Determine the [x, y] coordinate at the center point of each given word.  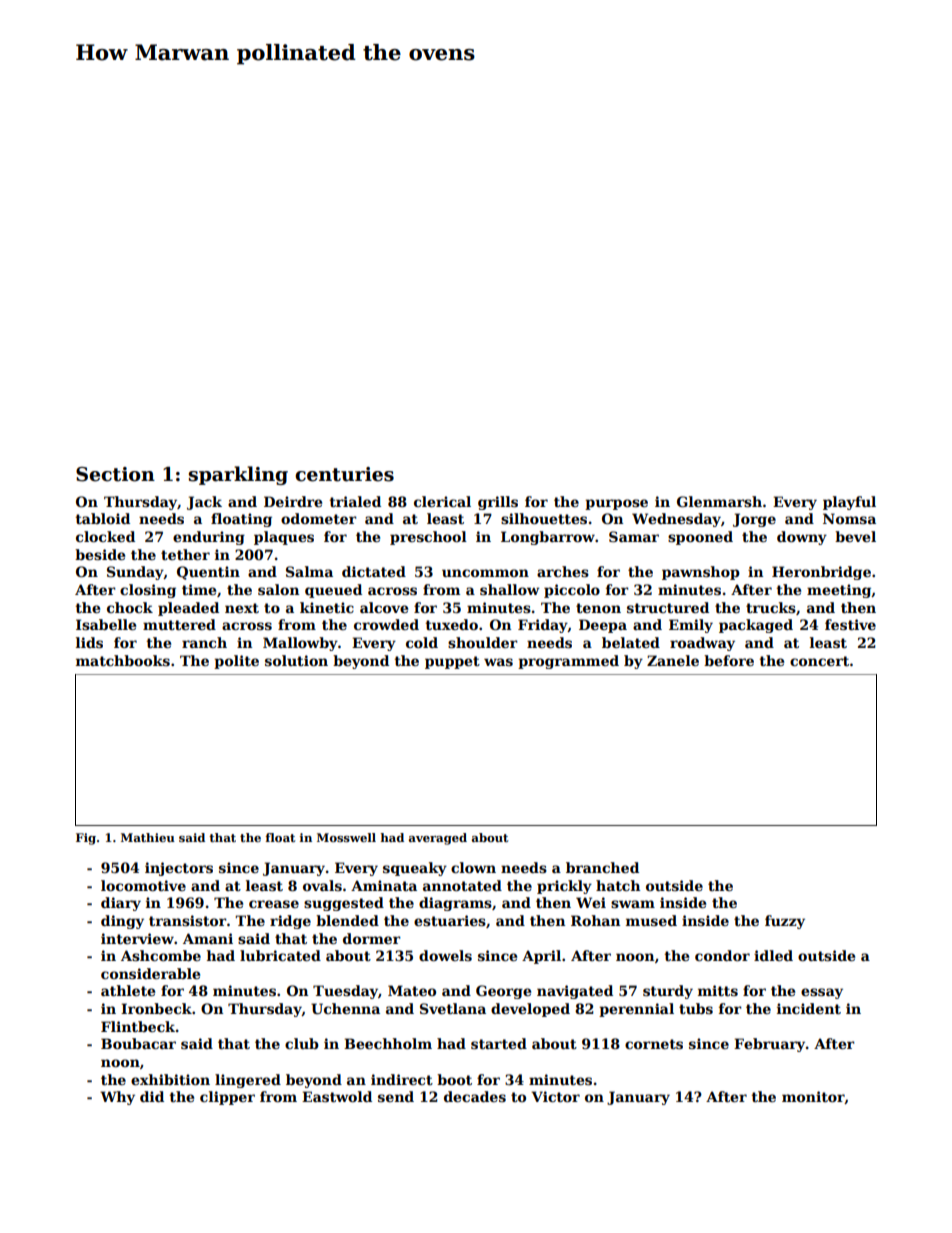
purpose [616, 504]
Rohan [595, 920]
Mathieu [148, 837]
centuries [344, 474]
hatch [618, 885]
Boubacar [138, 1043]
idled [773, 955]
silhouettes [544, 518]
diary [121, 904]
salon [278, 589]
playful [849, 503]
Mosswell [346, 837]
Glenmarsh [719, 501]
